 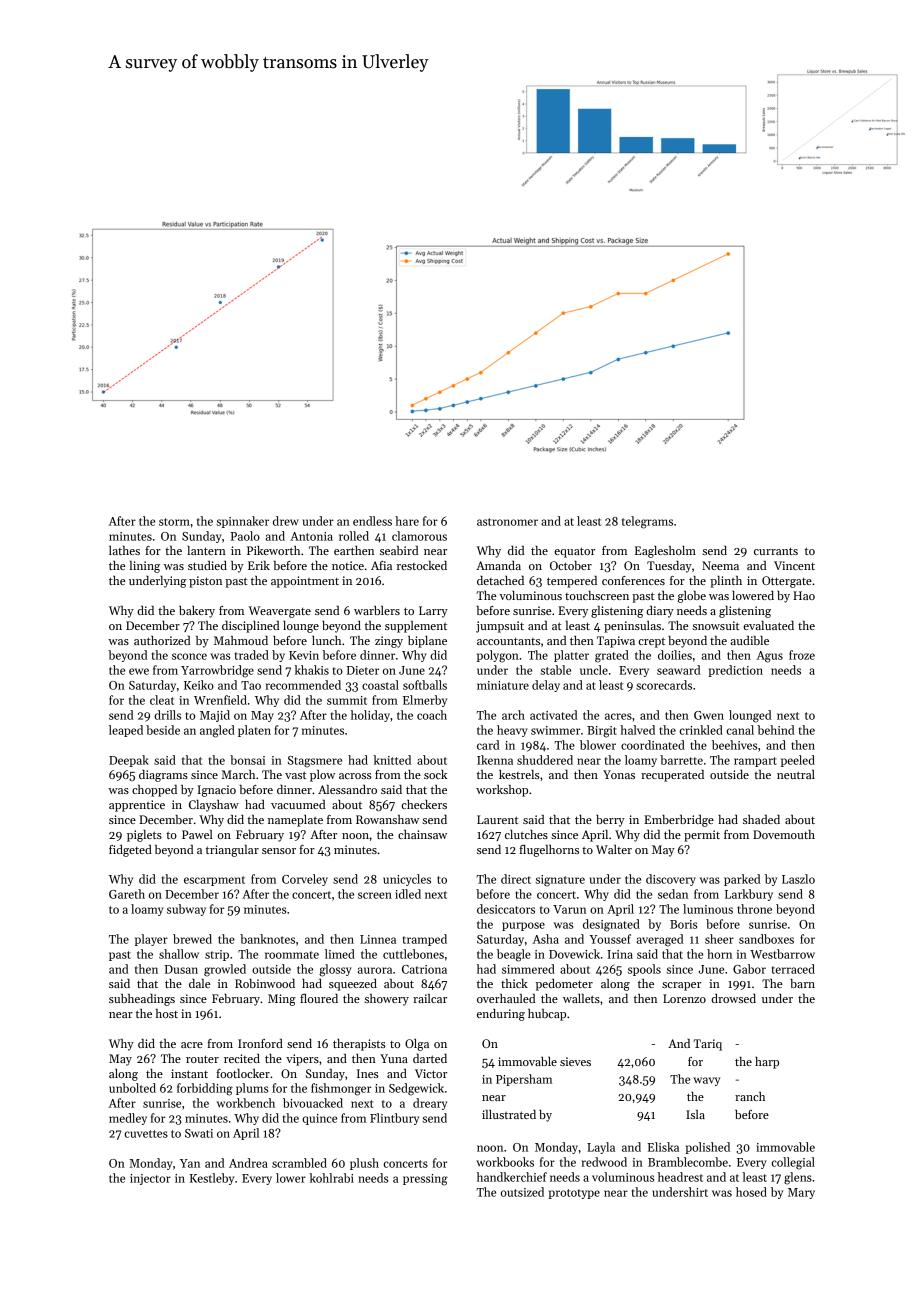 What do you see at coordinates (709, 715) in the screenshot?
I see `Gwen` at bounding box center [709, 715].
